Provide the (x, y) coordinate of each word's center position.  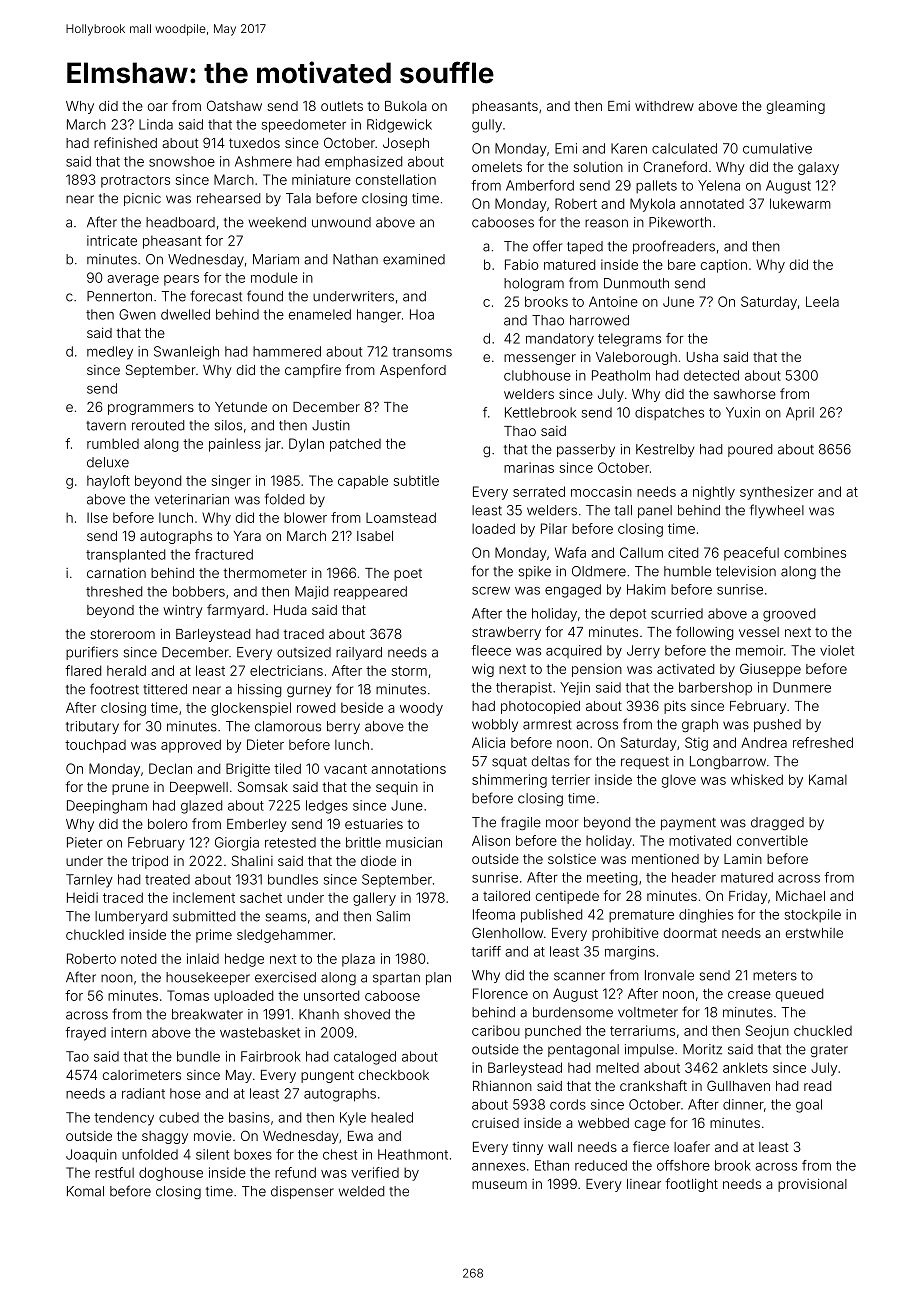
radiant (143, 1093)
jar (273, 445)
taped (585, 247)
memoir (760, 650)
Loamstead (401, 517)
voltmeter (648, 1012)
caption (724, 266)
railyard (359, 653)
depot (628, 615)
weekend (277, 222)
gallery (374, 899)
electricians (286, 670)
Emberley (257, 825)
